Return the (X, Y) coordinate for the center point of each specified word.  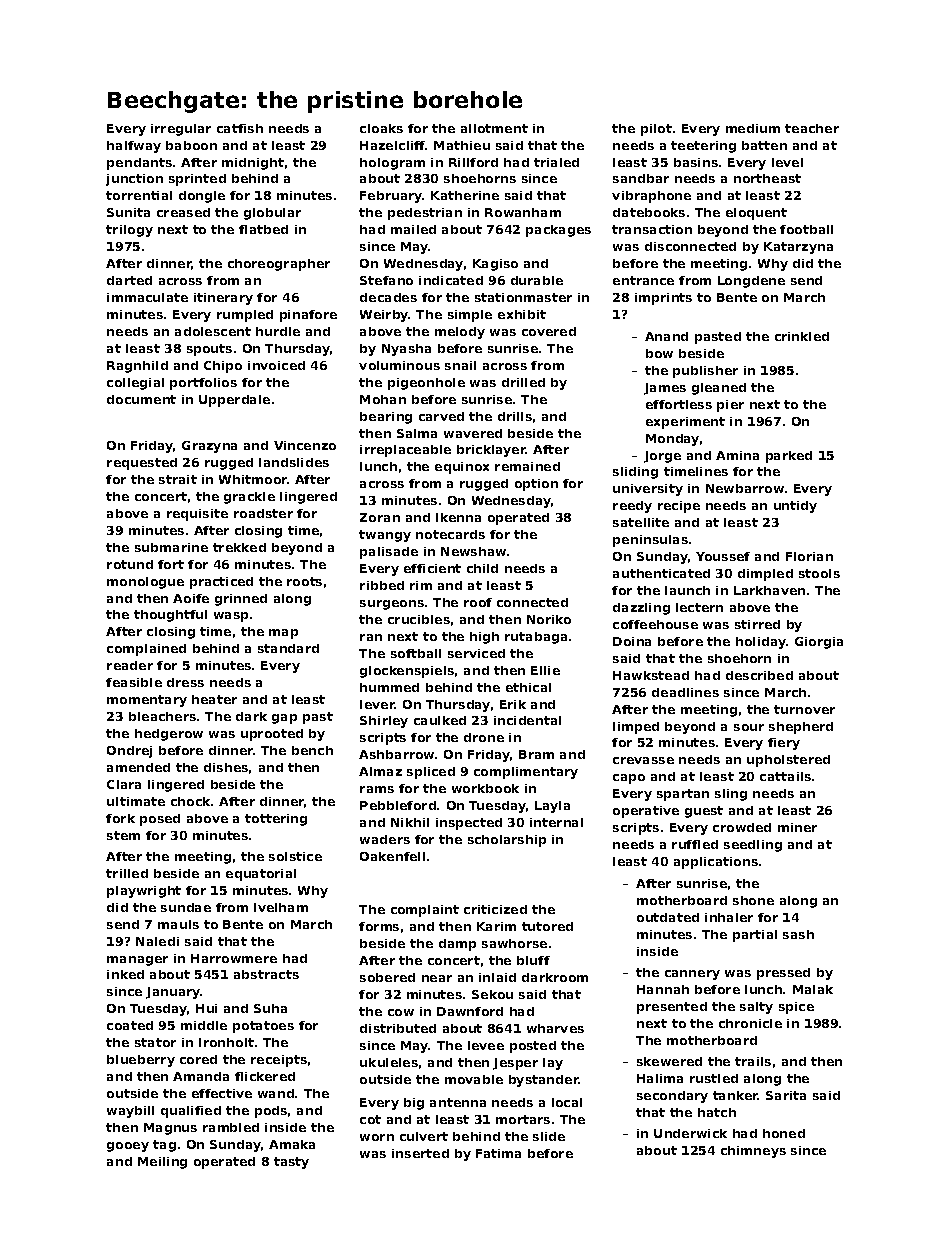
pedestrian (425, 214)
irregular (181, 130)
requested (142, 464)
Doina (632, 641)
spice (796, 1008)
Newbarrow (745, 488)
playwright (144, 892)
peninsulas (650, 541)
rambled (231, 1127)
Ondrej (129, 752)
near (437, 978)
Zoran (380, 517)
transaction (652, 229)
